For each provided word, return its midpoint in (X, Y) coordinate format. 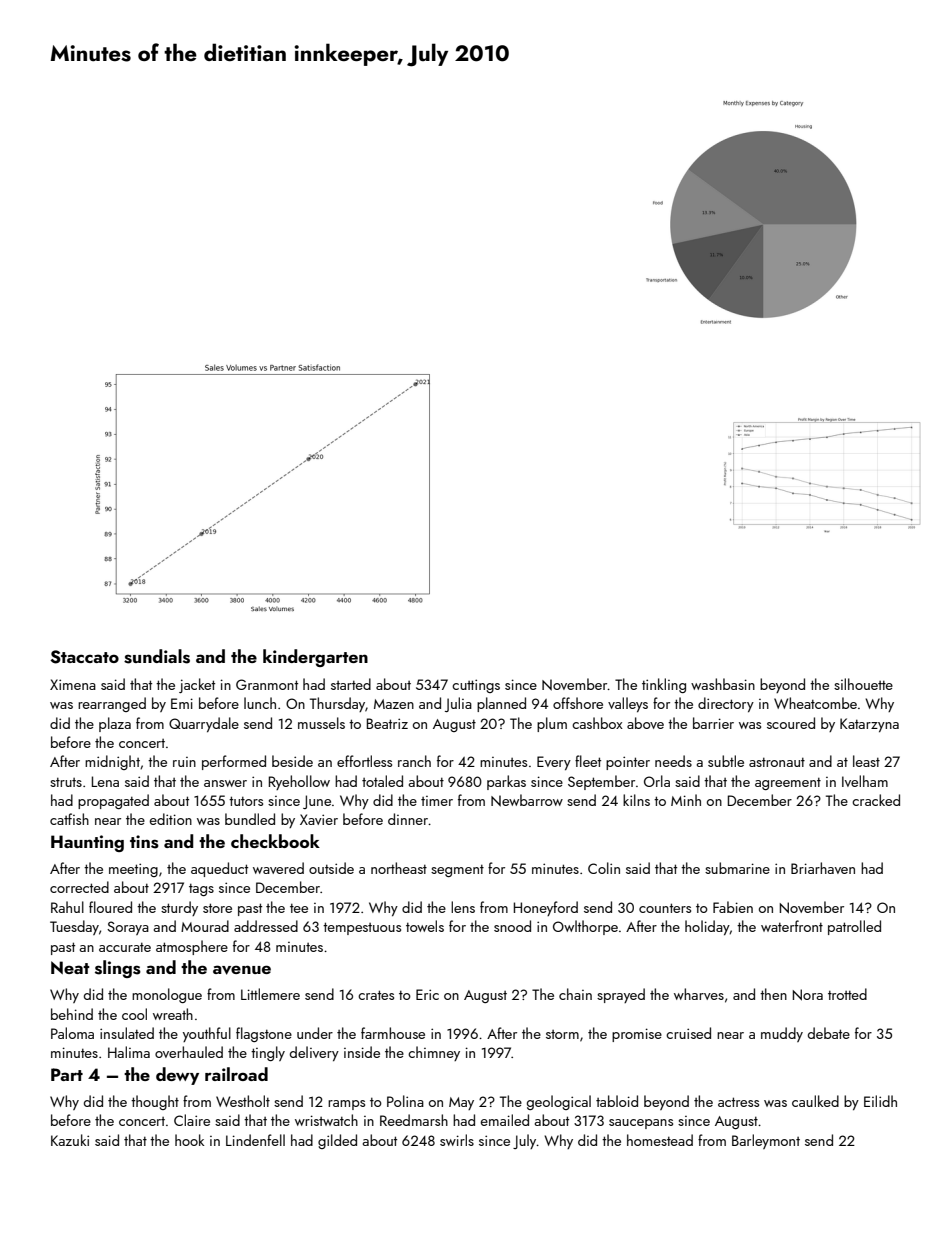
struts (66, 782)
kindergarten (315, 658)
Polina (405, 1101)
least (866, 761)
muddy (782, 1034)
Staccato (84, 657)
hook (189, 1140)
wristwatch (326, 1120)
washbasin (723, 684)
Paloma (72, 1033)
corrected (79, 887)
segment (457, 870)
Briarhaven (823, 868)
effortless (364, 761)
